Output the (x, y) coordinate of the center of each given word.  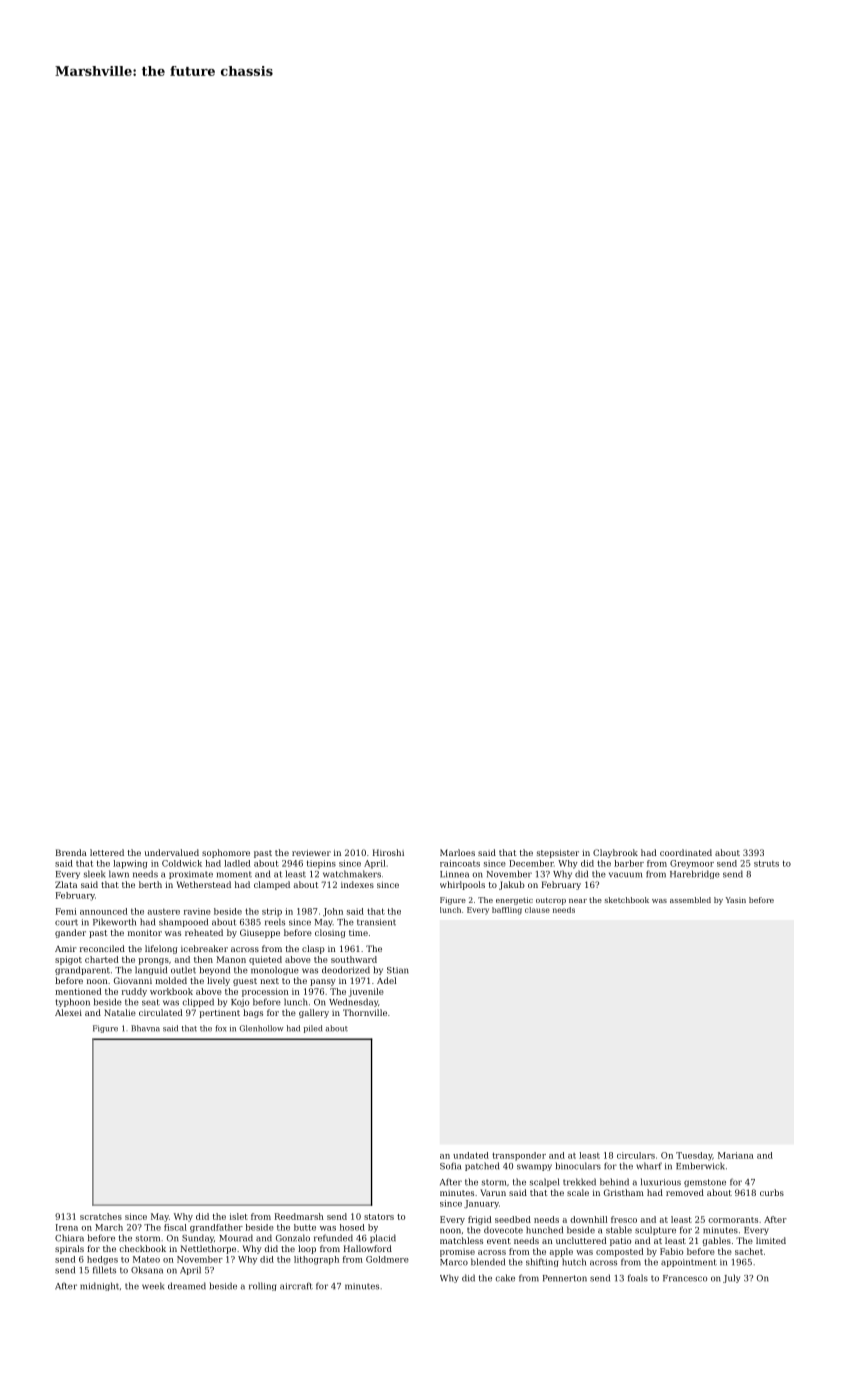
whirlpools (462, 885)
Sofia (450, 1166)
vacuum (625, 875)
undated (471, 1155)
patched (482, 1166)
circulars (636, 1155)
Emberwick (700, 1166)
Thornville (365, 1012)
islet (239, 1216)
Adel (386, 980)
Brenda (71, 852)
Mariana (736, 1155)
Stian (398, 970)
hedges (102, 1260)
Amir (65, 949)
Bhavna (145, 1028)
